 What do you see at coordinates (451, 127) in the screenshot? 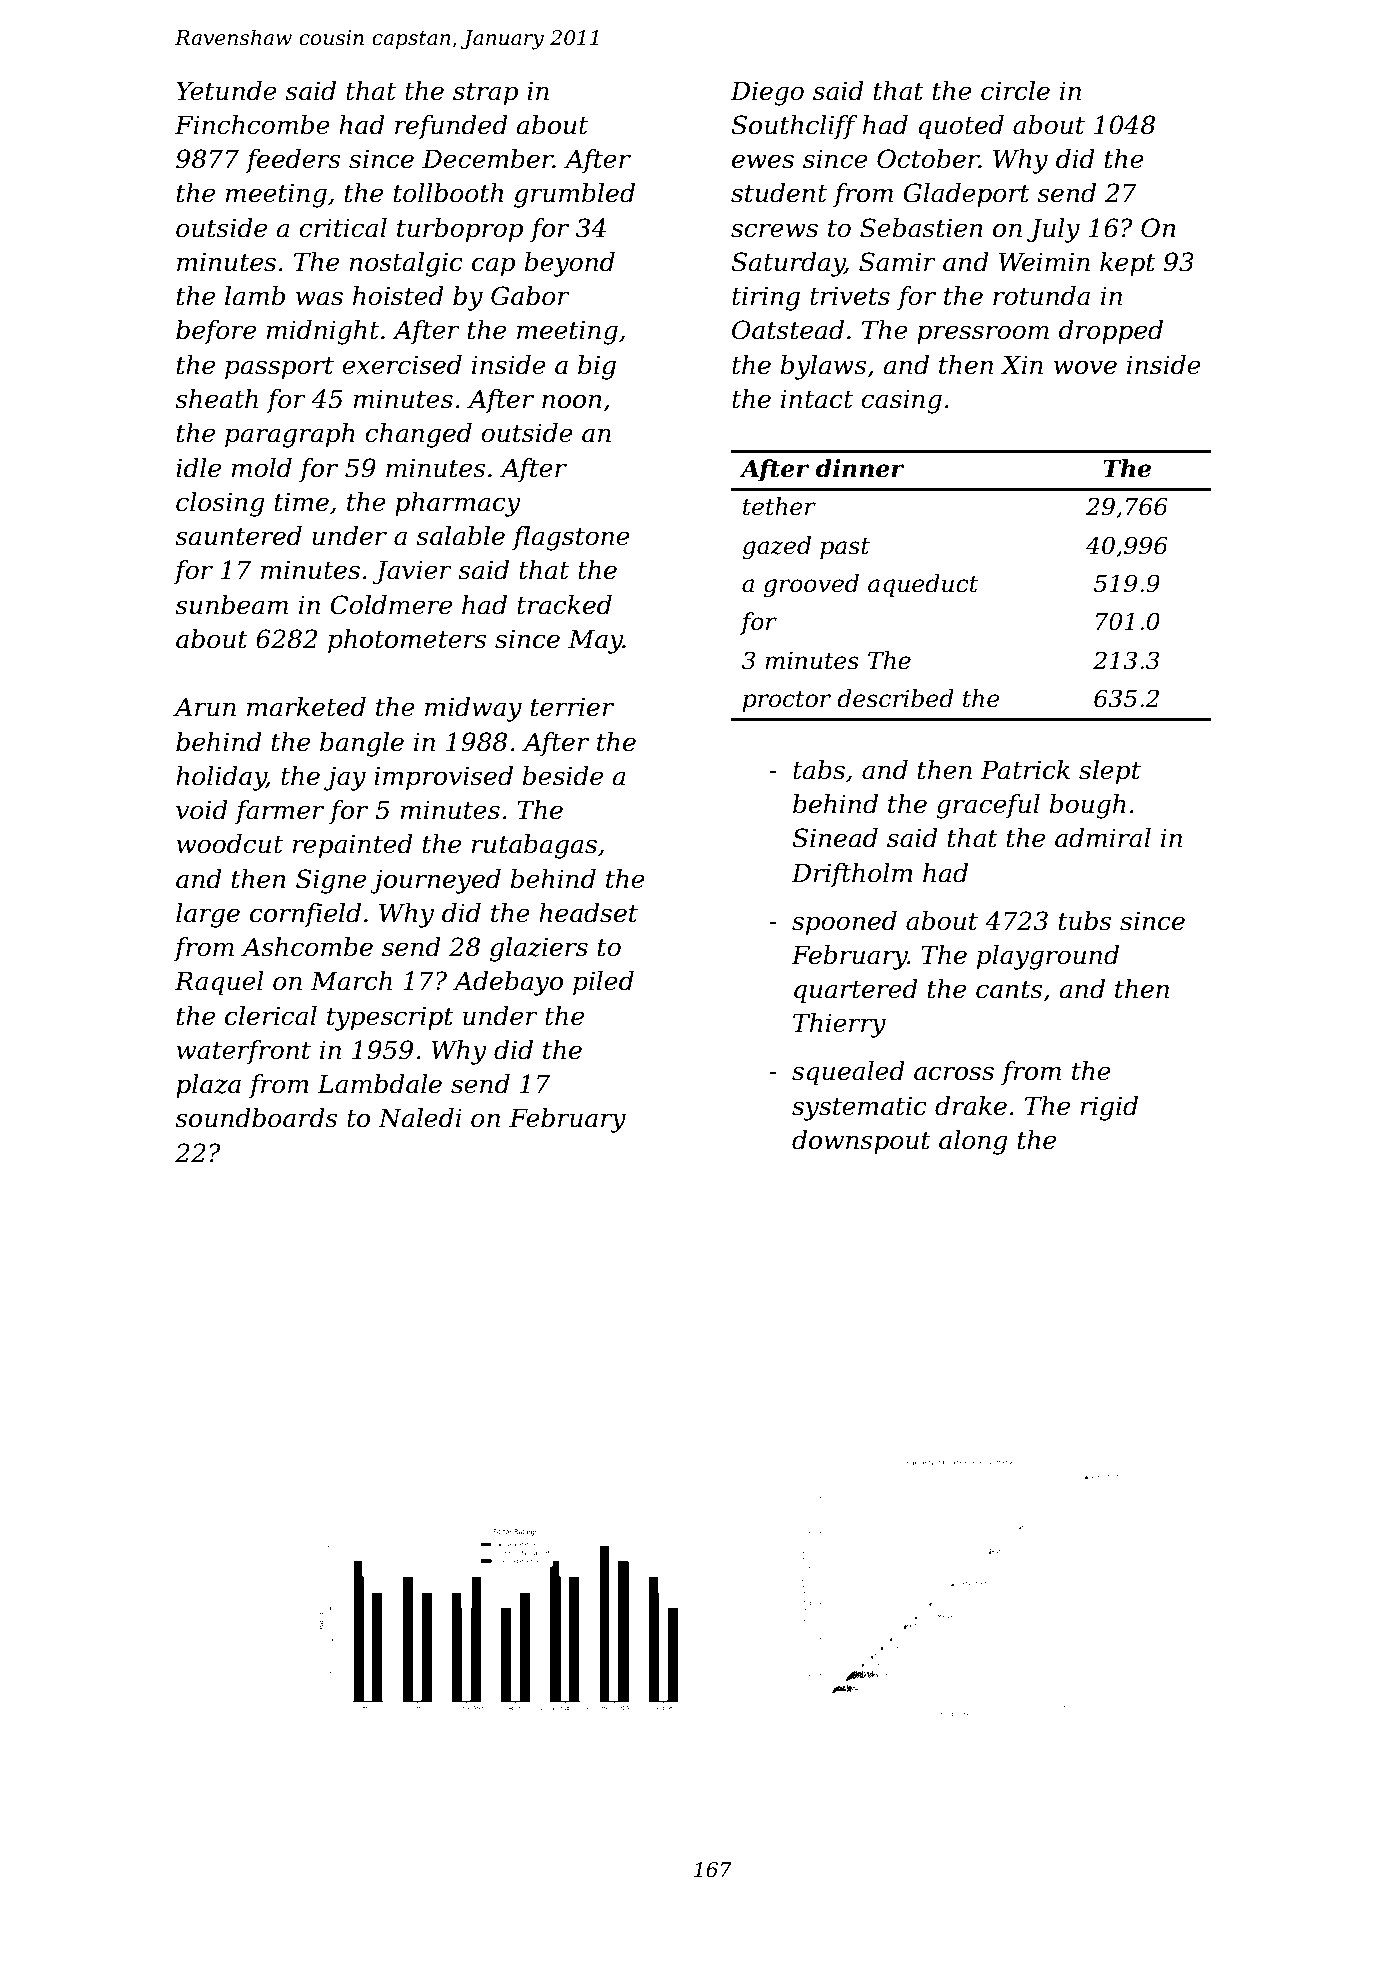
I see `refunded` at bounding box center [451, 127].
